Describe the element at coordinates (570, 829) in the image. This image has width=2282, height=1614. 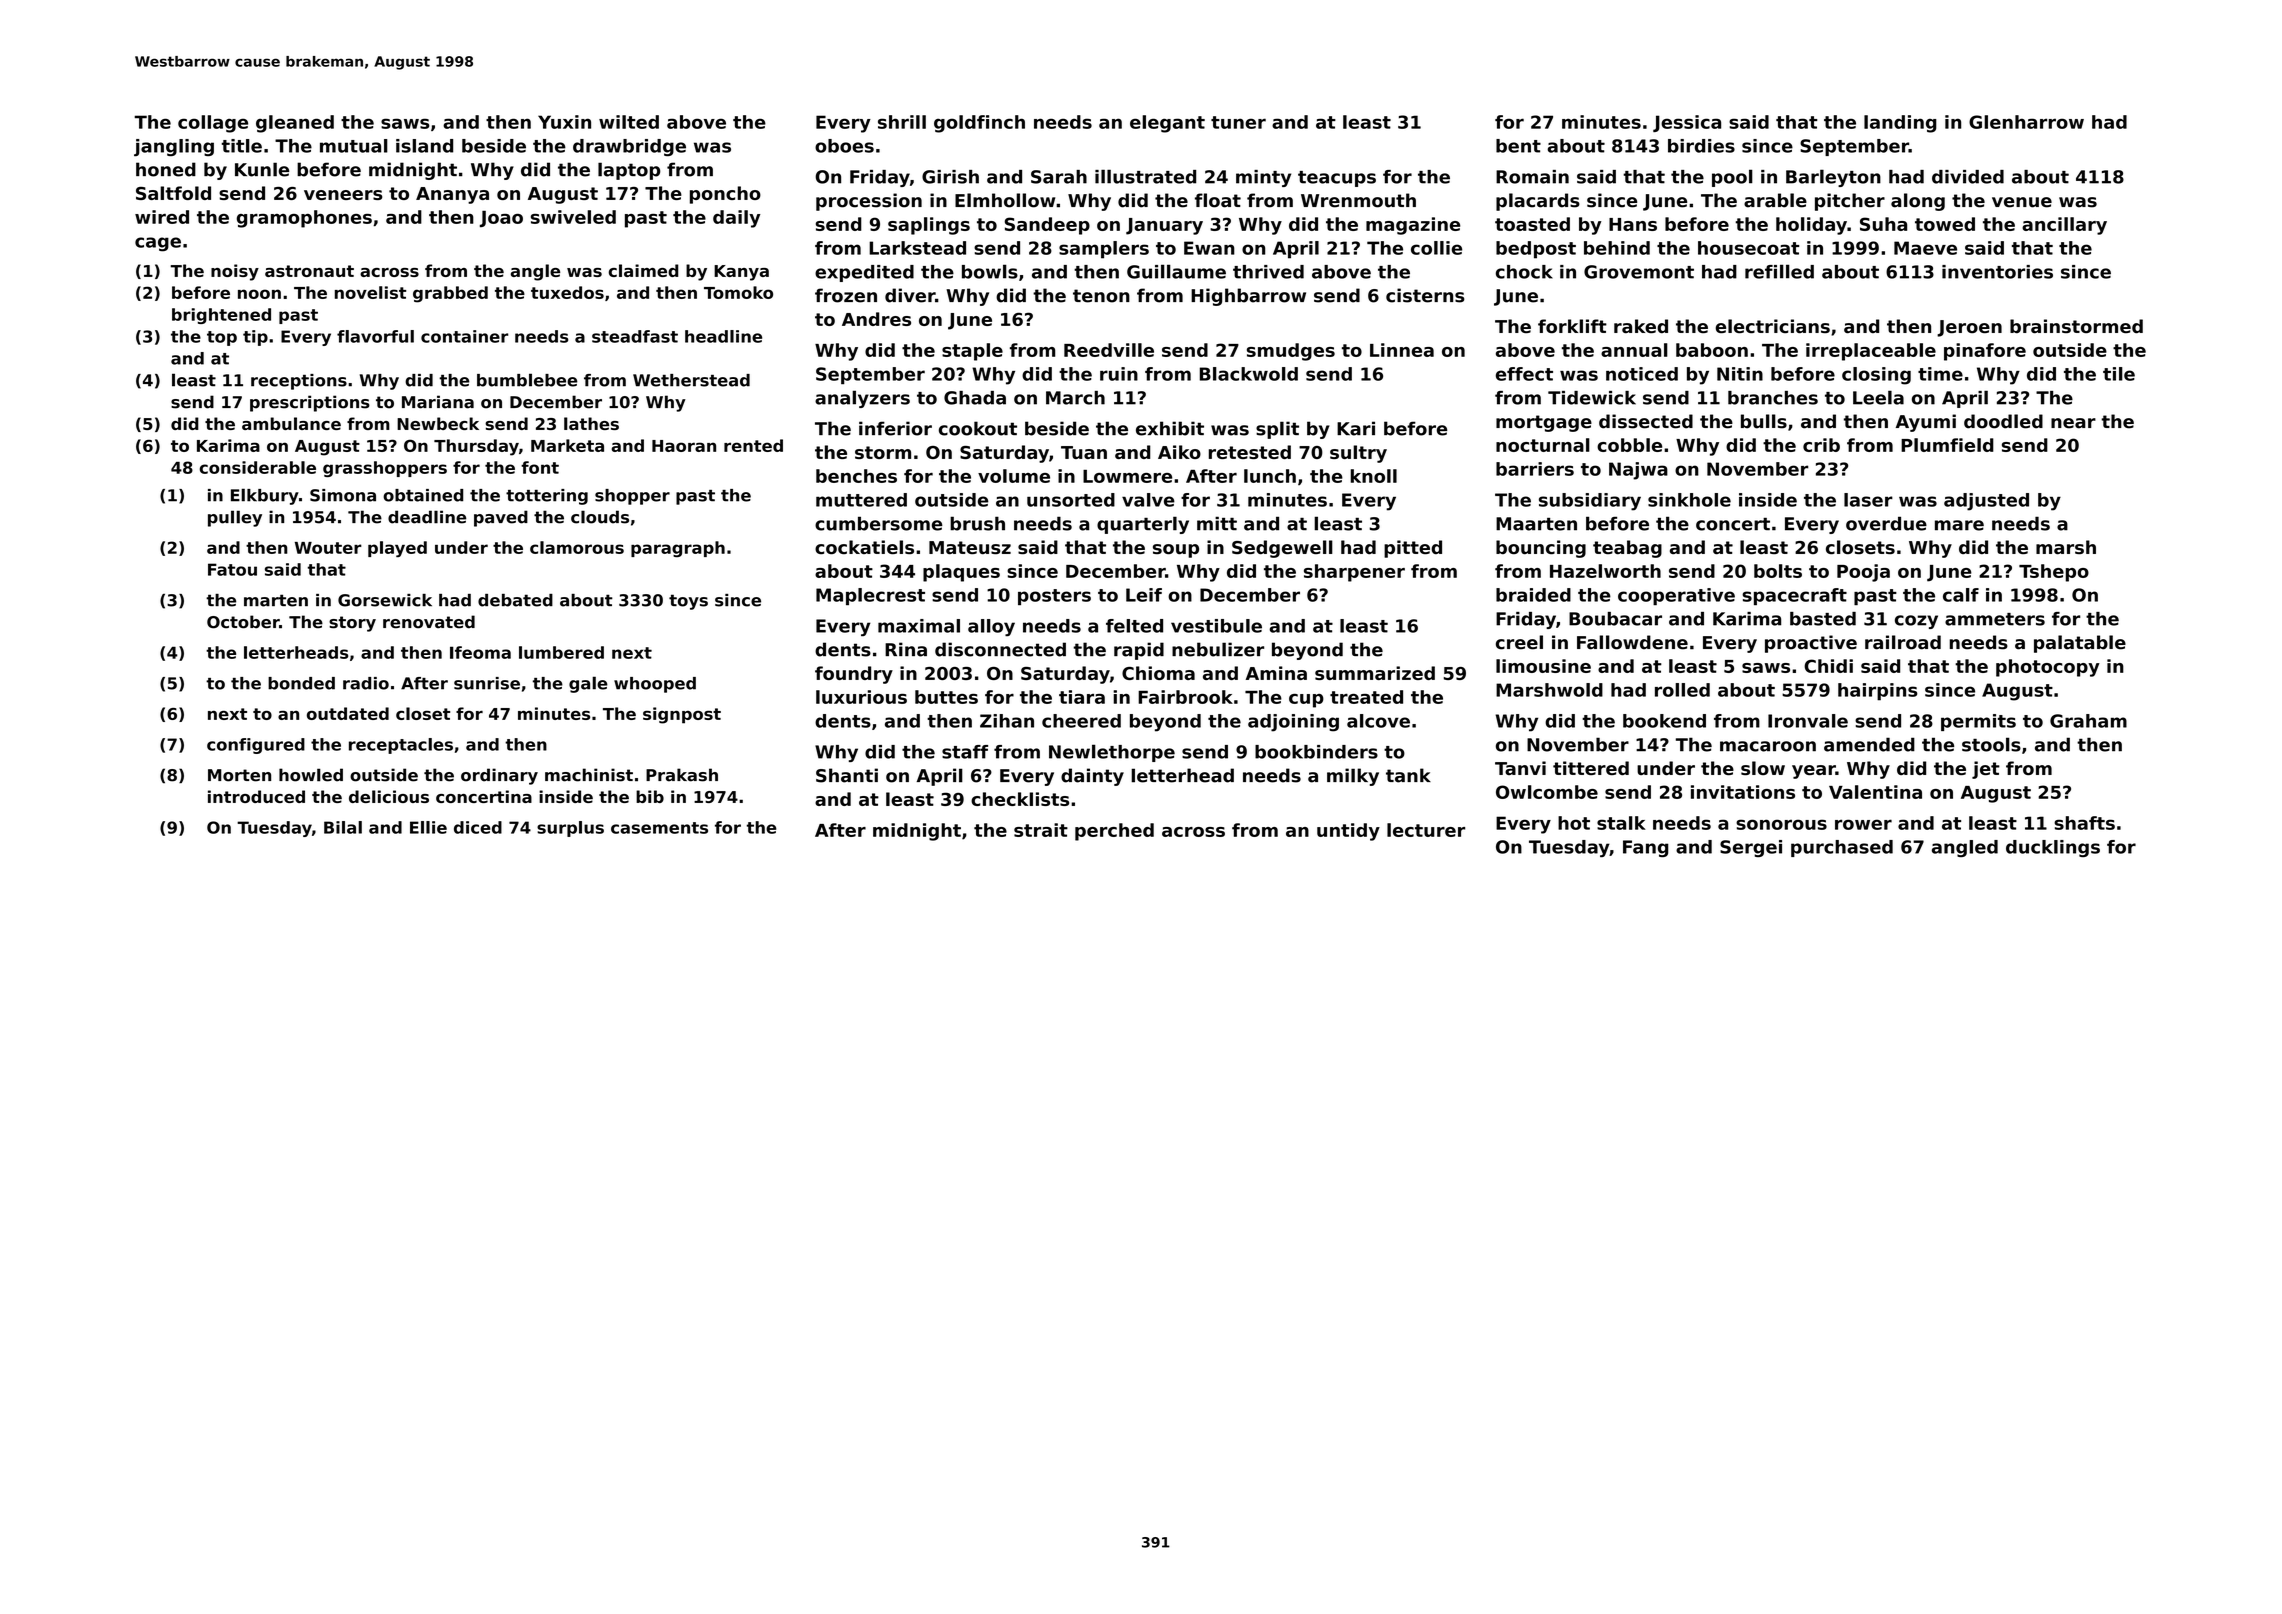
I see `surplus` at that location.
